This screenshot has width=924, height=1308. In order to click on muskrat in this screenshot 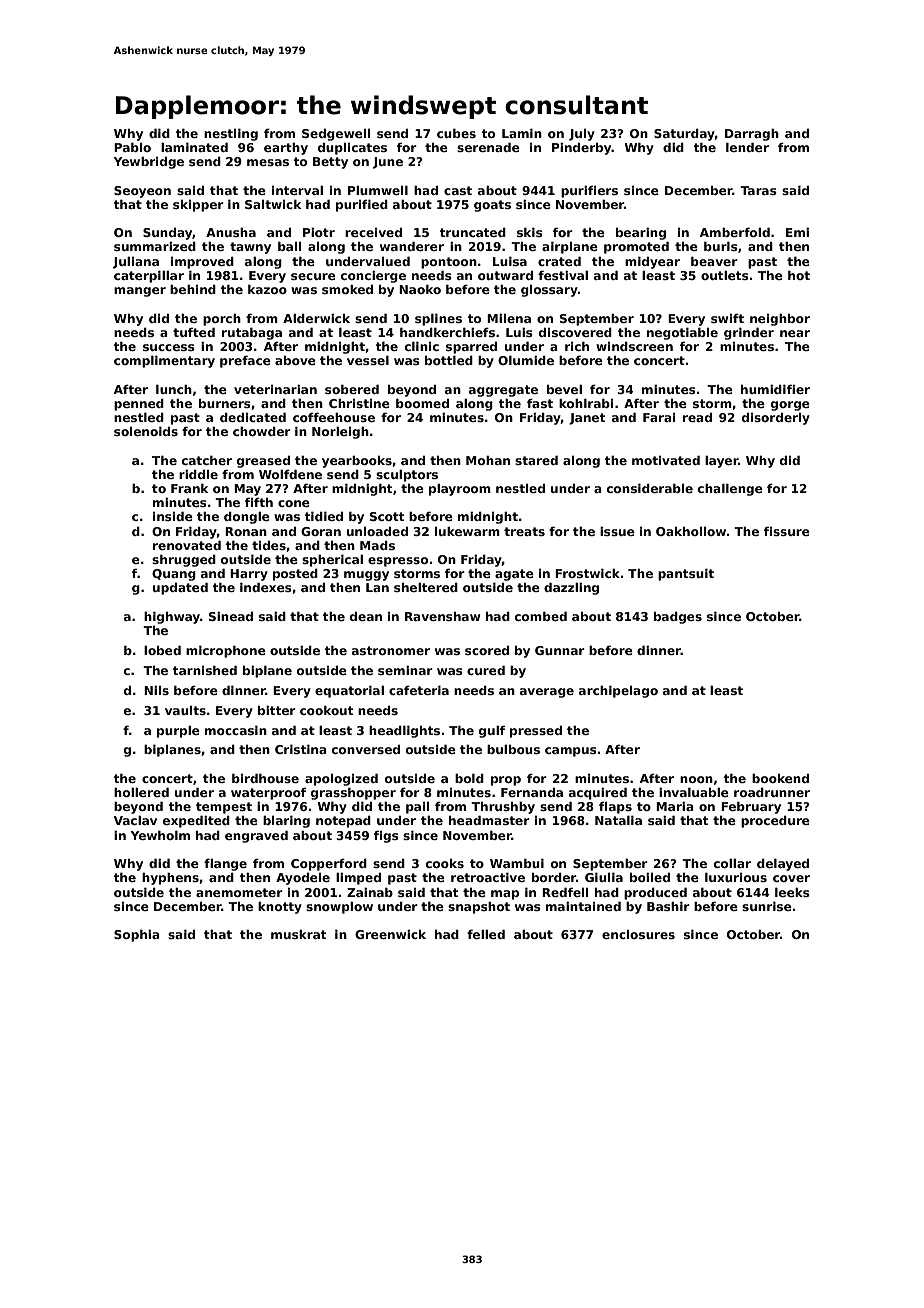, I will do `click(298, 934)`.
